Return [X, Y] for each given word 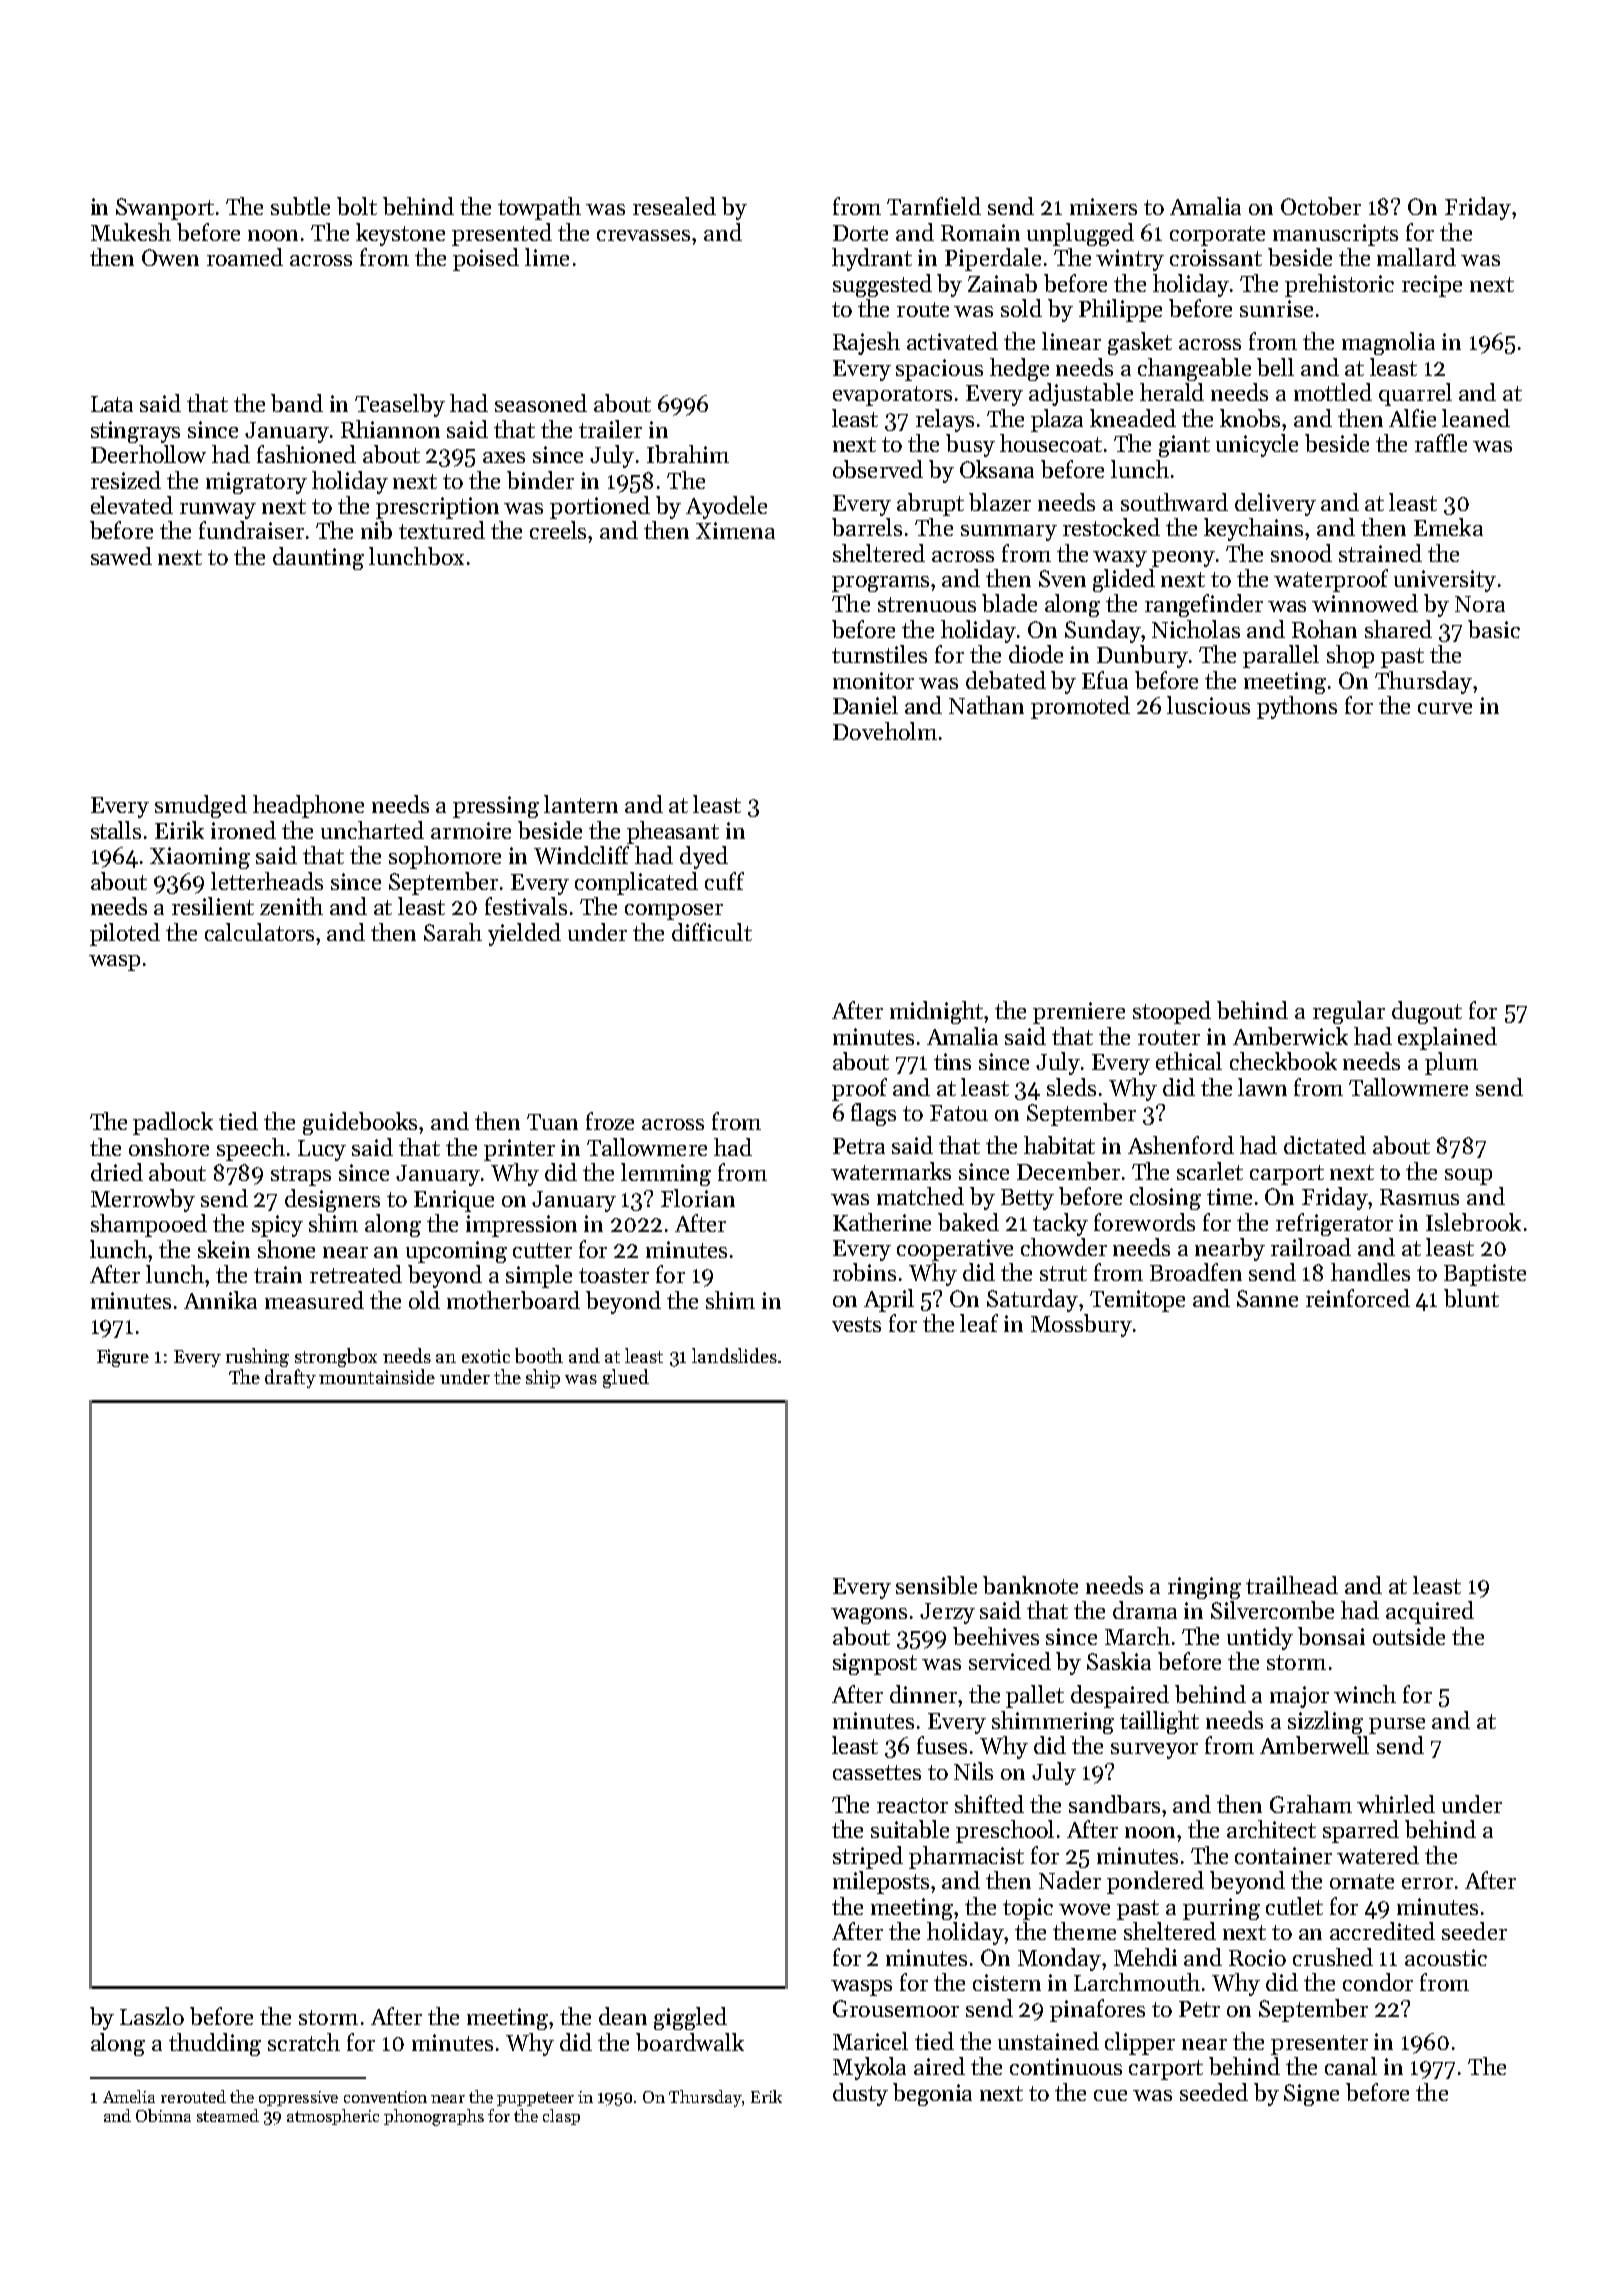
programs [880, 584]
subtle [300, 206]
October [1321, 206]
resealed [674, 206]
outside [1409, 1636]
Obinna [163, 2115]
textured [442, 530]
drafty [290, 1378]
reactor [912, 1805]
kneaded [1133, 418]
